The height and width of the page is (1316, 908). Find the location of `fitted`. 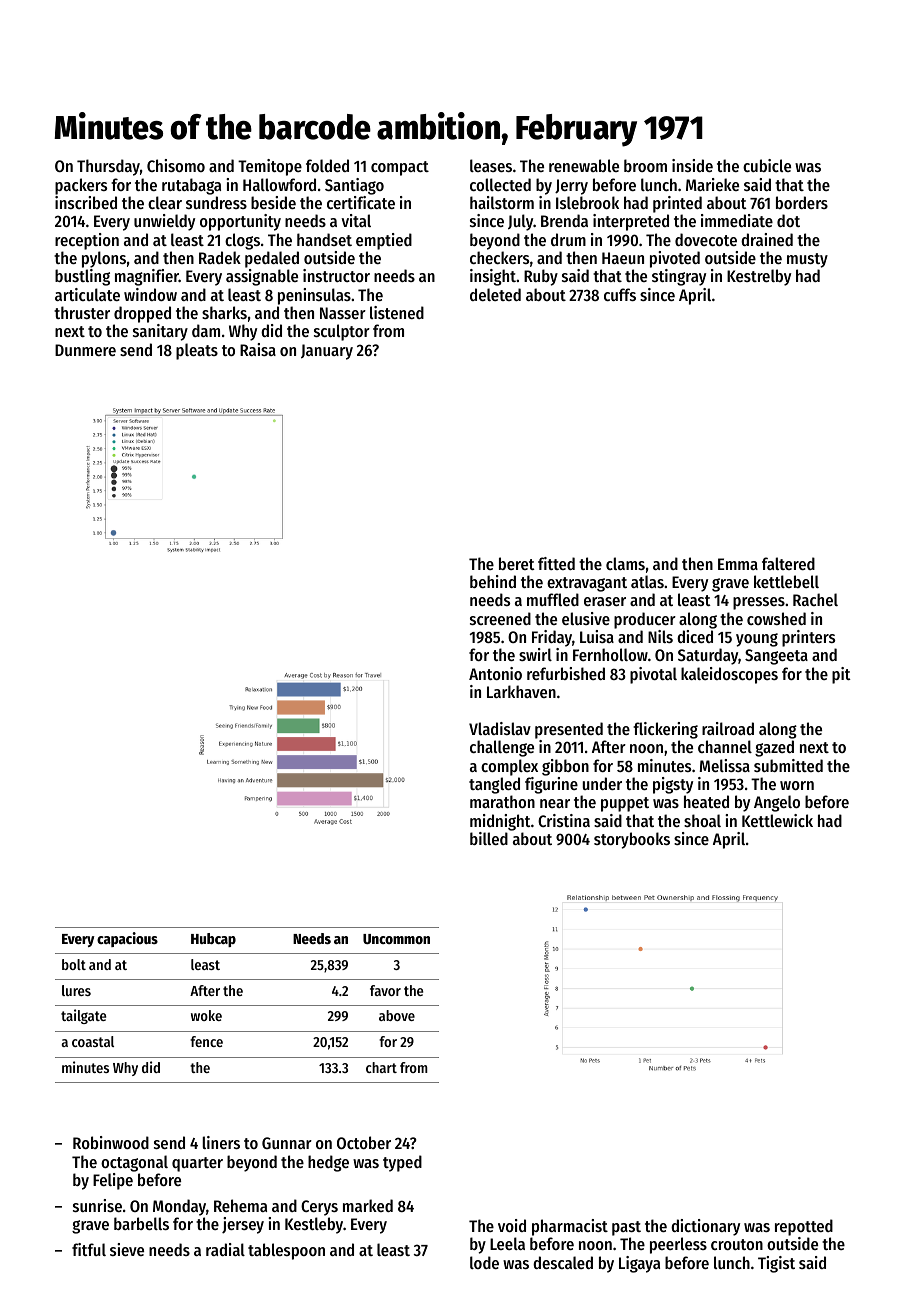

fitted is located at coordinates (556, 563).
